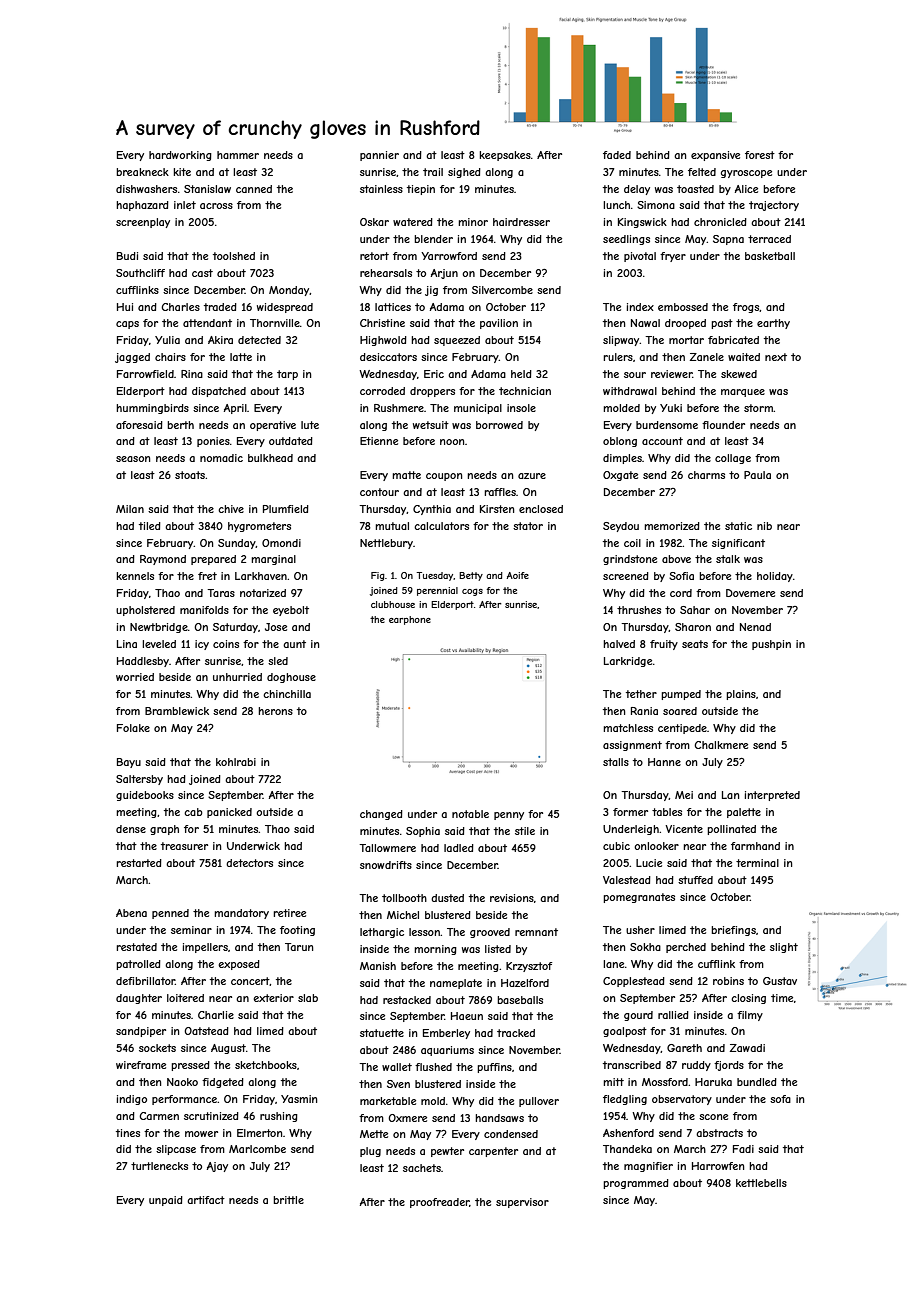 The width and height of the screenshot is (924, 1308). Describe the element at coordinates (131, 913) in the screenshot. I see `Abena` at that location.
